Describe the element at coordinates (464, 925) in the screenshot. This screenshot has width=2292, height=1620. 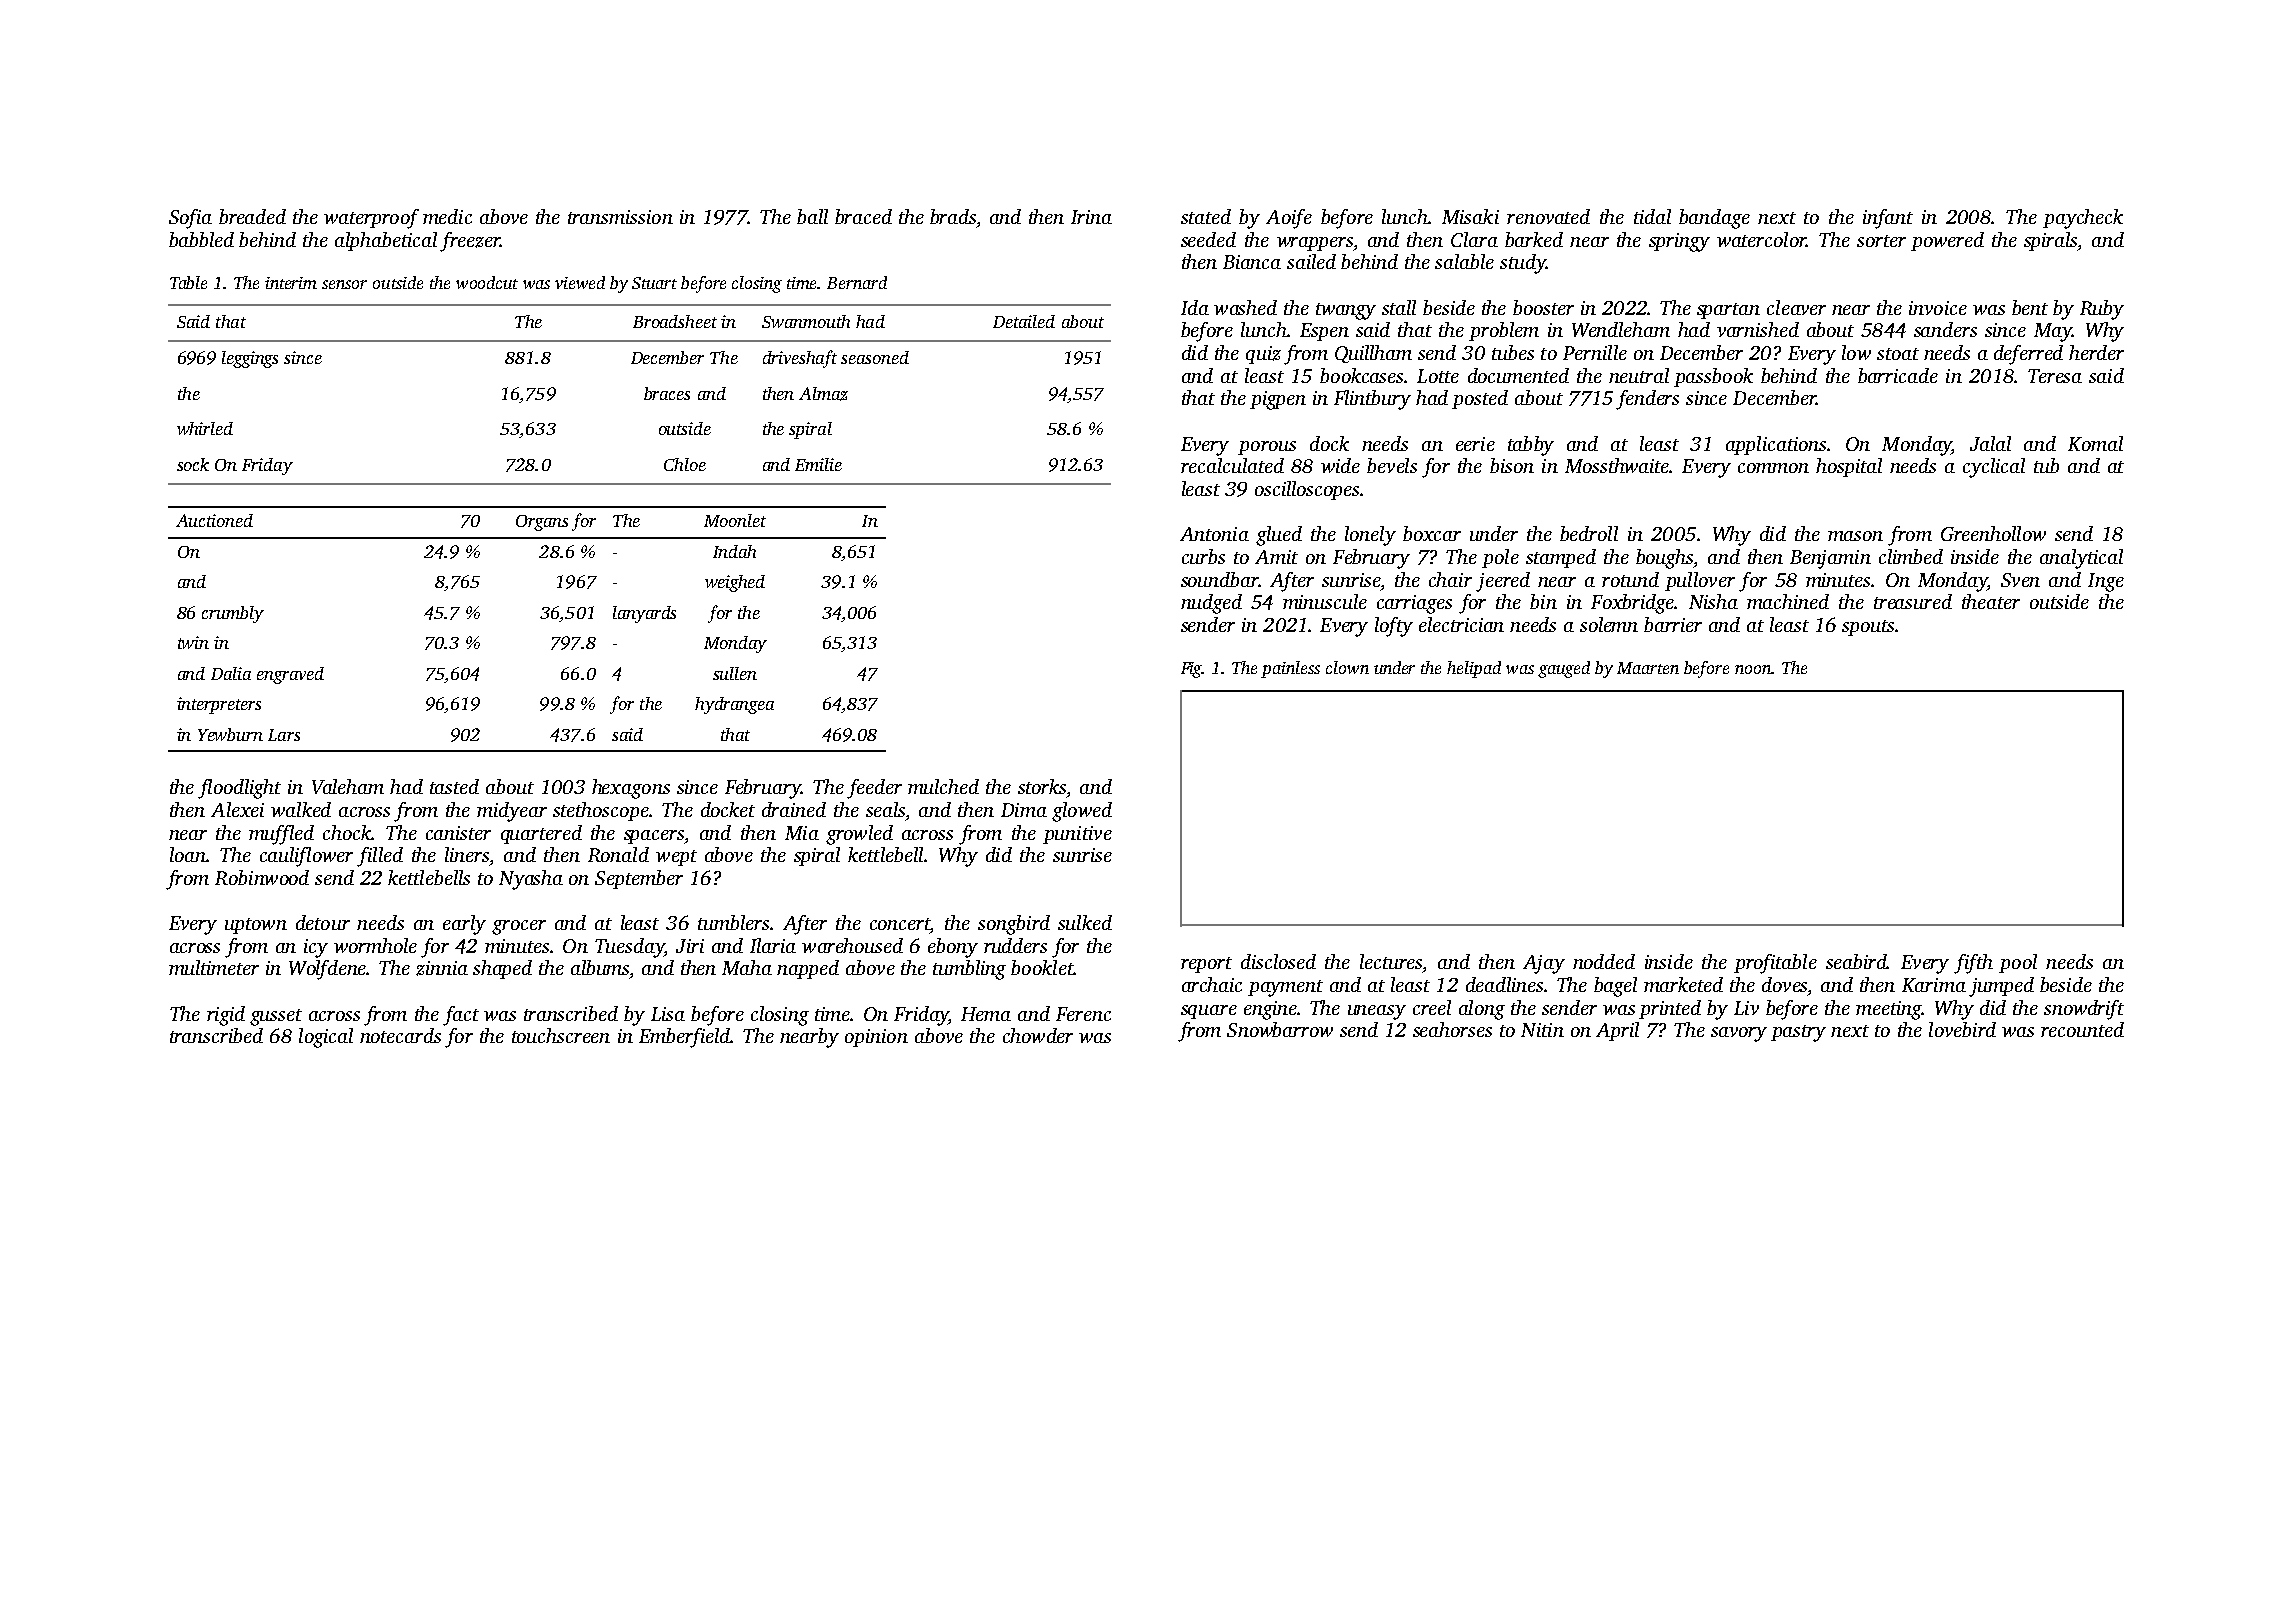
I see `early` at that location.
